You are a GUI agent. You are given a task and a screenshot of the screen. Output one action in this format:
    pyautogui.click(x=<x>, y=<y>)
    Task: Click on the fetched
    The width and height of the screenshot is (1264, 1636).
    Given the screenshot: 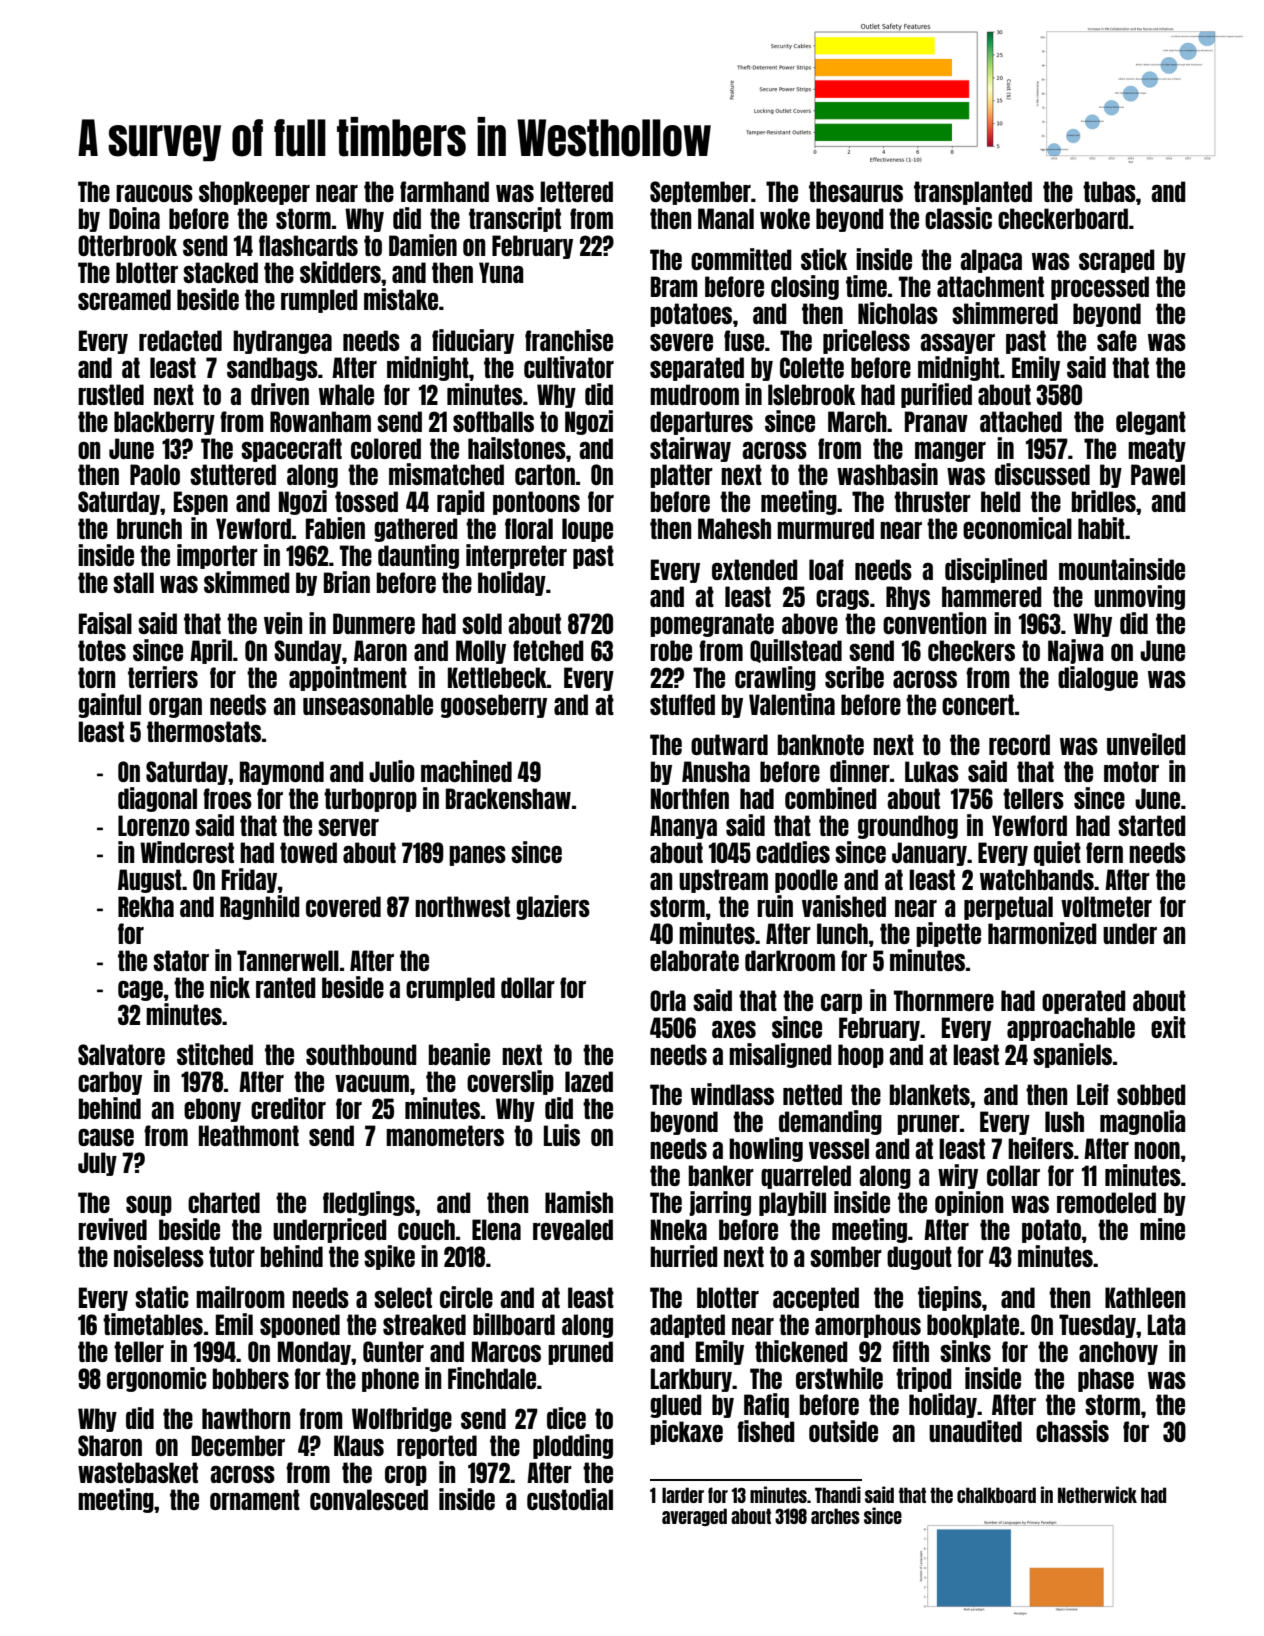 What is the action you would take?
    pyautogui.click(x=548, y=650)
